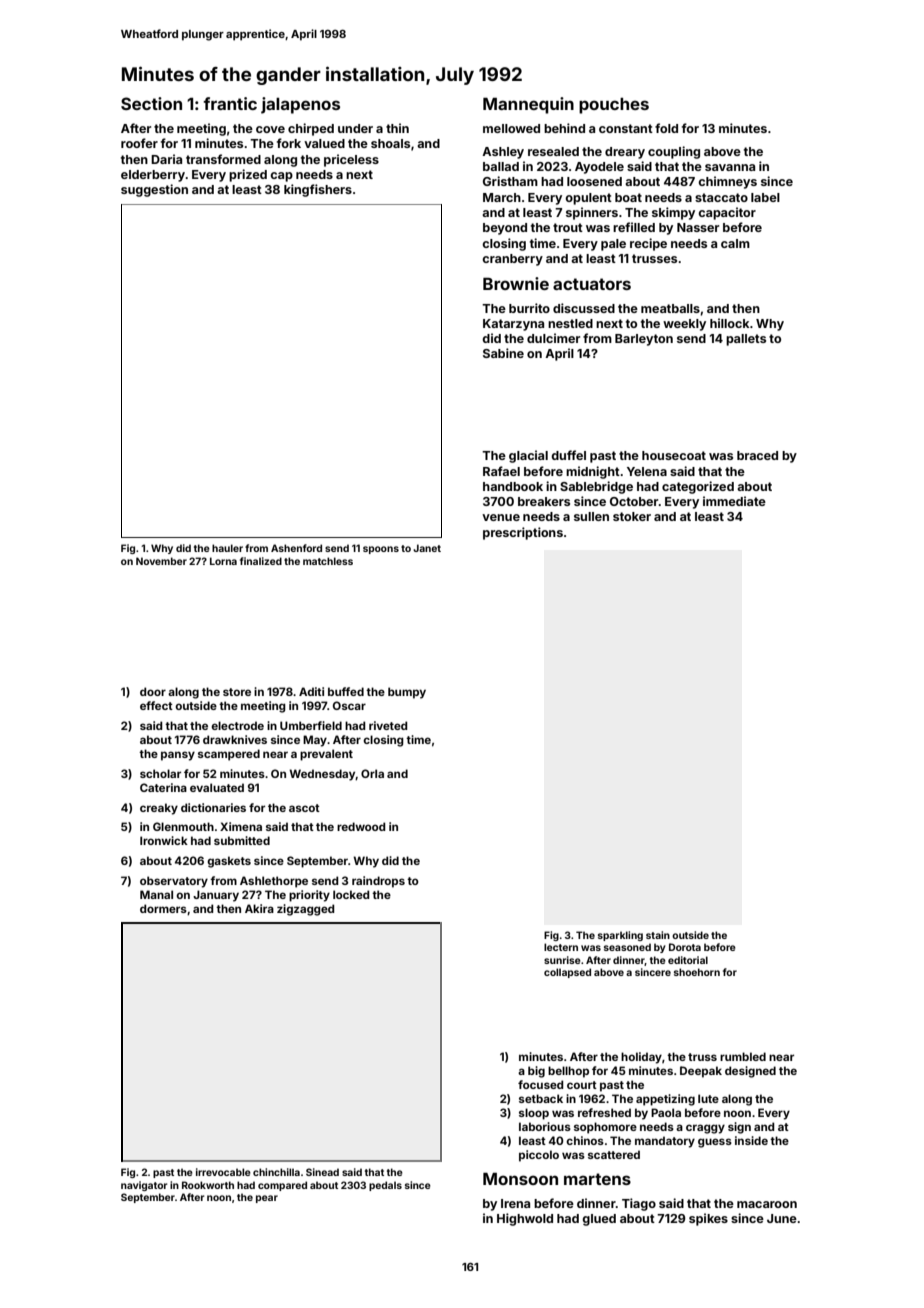 This document has height=1308, width=924. What do you see at coordinates (685, 947) in the document?
I see `Dorota` at bounding box center [685, 947].
